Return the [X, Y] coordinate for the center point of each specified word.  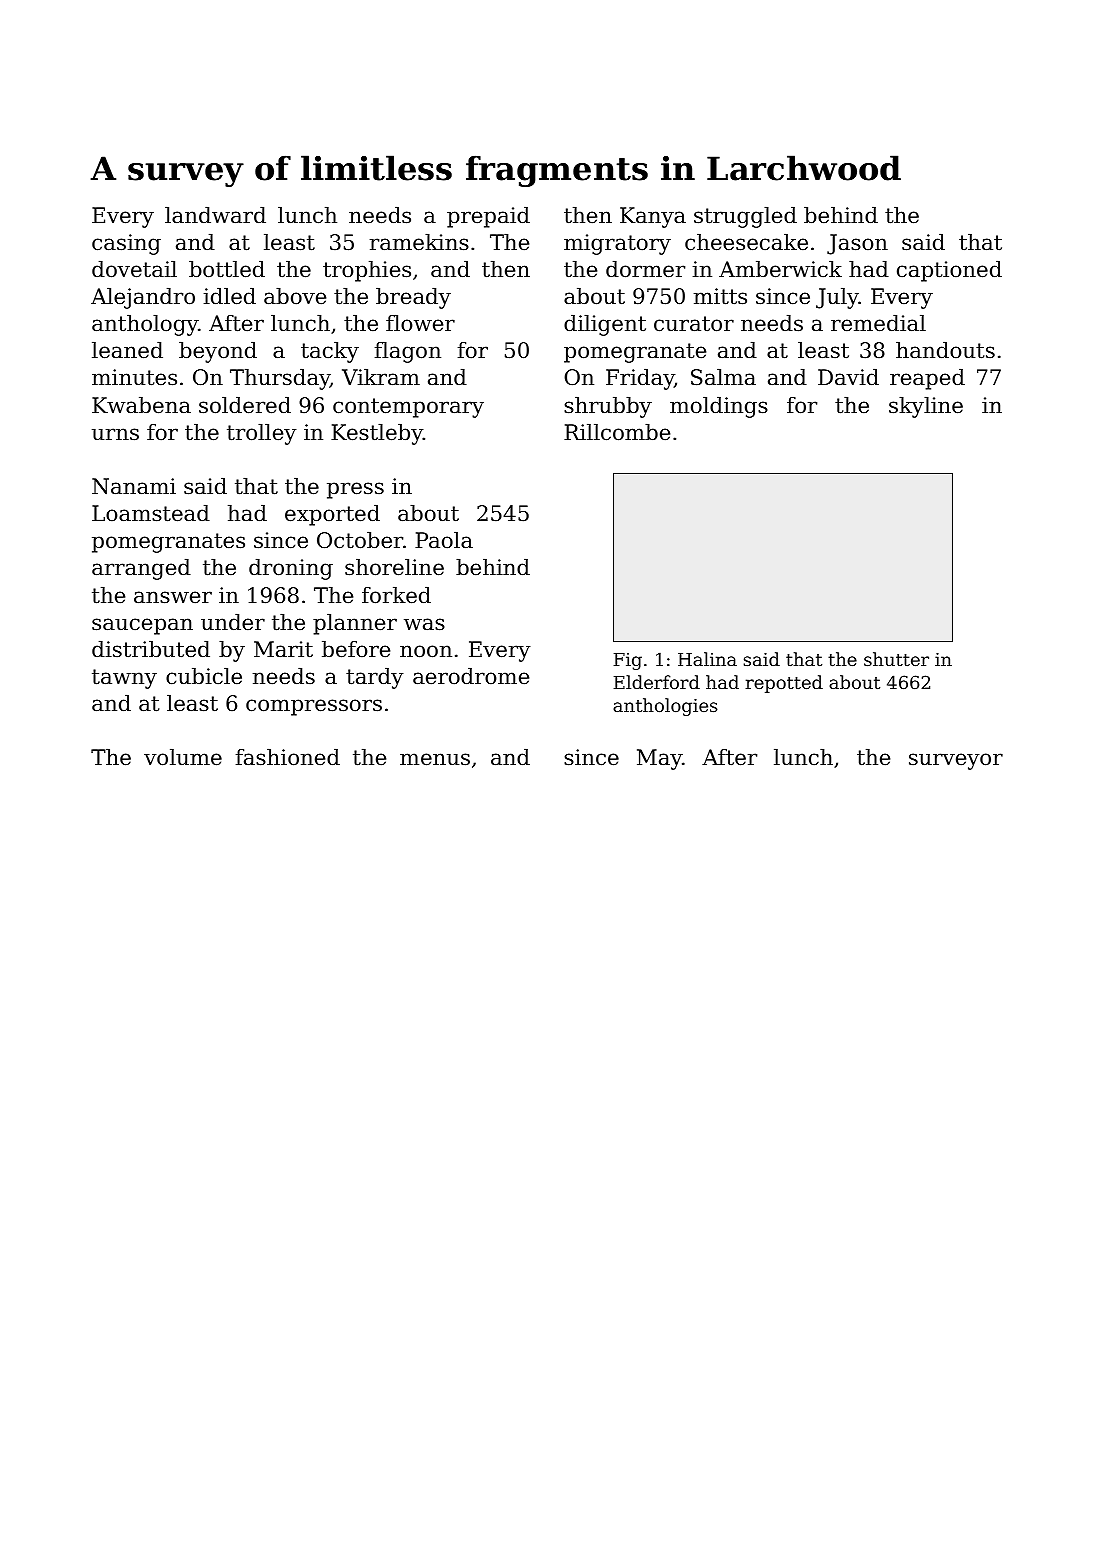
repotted [784, 684]
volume [183, 757]
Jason [857, 244]
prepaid [488, 217]
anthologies [665, 707]
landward [215, 215]
